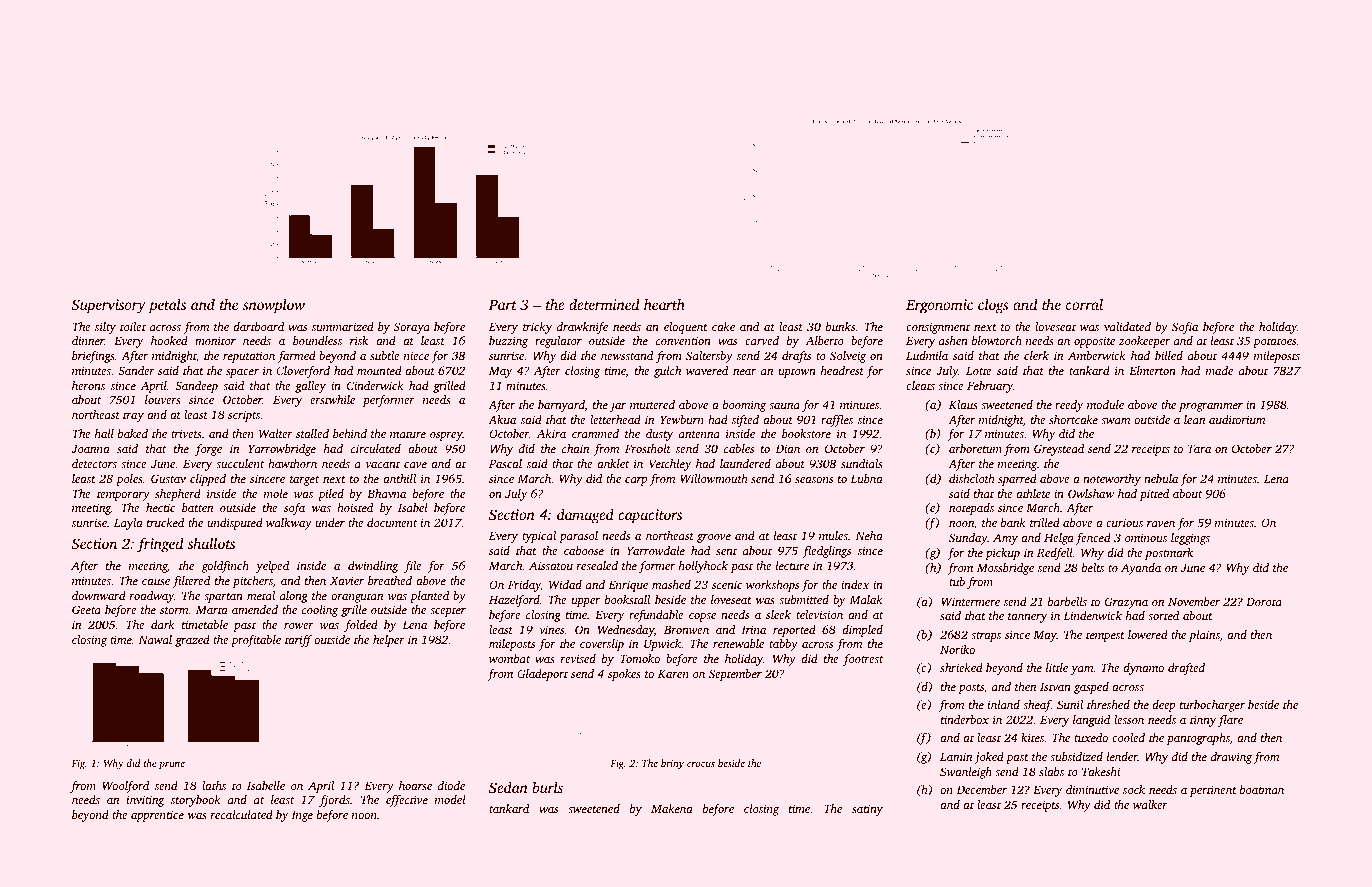 The image size is (1372, 887). What do you see at coordinates (1161, 478) in the page?
I see `nebula` at bounding box center [1161, 478].
